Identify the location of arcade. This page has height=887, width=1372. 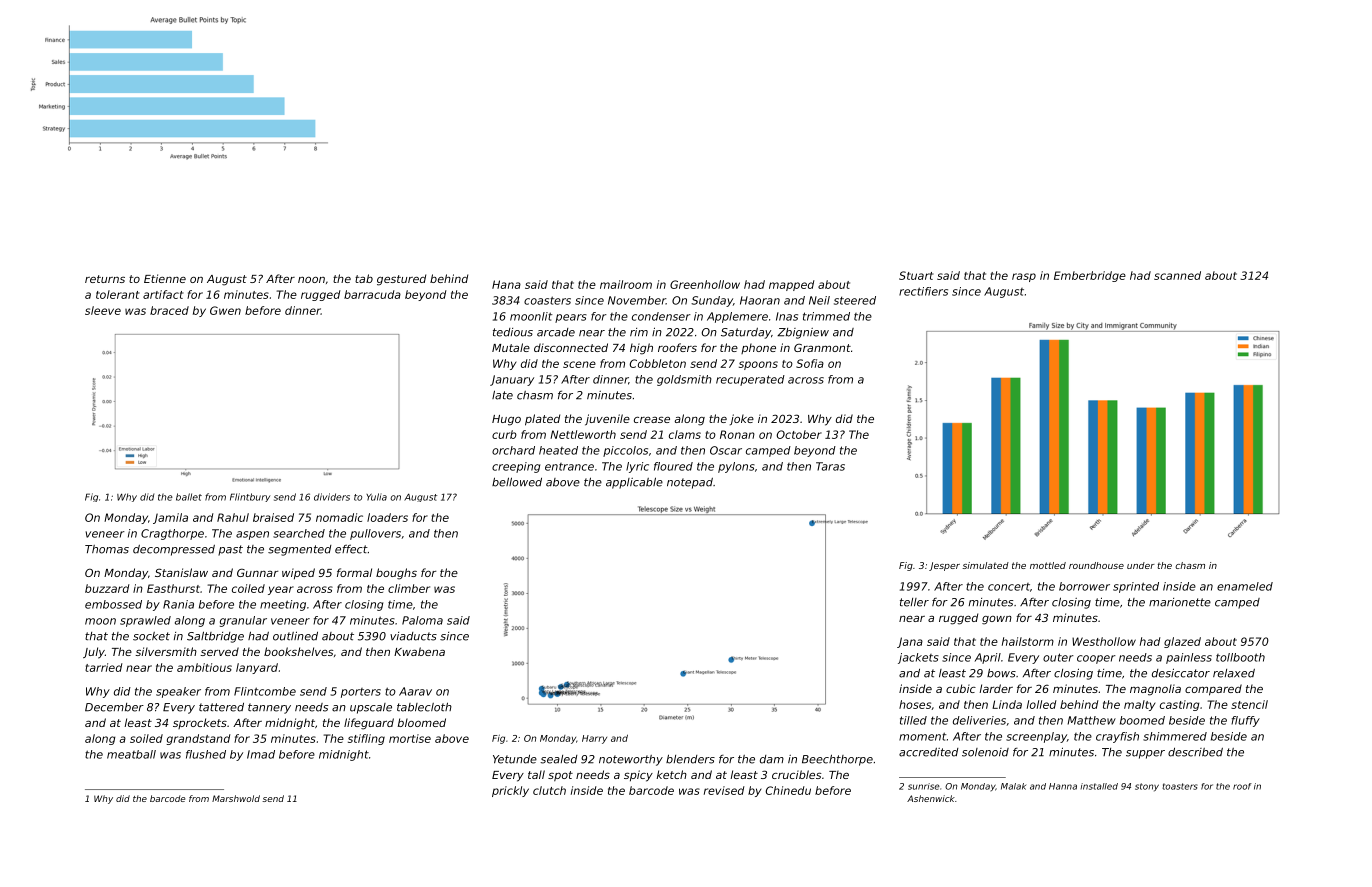
(556, 332).
